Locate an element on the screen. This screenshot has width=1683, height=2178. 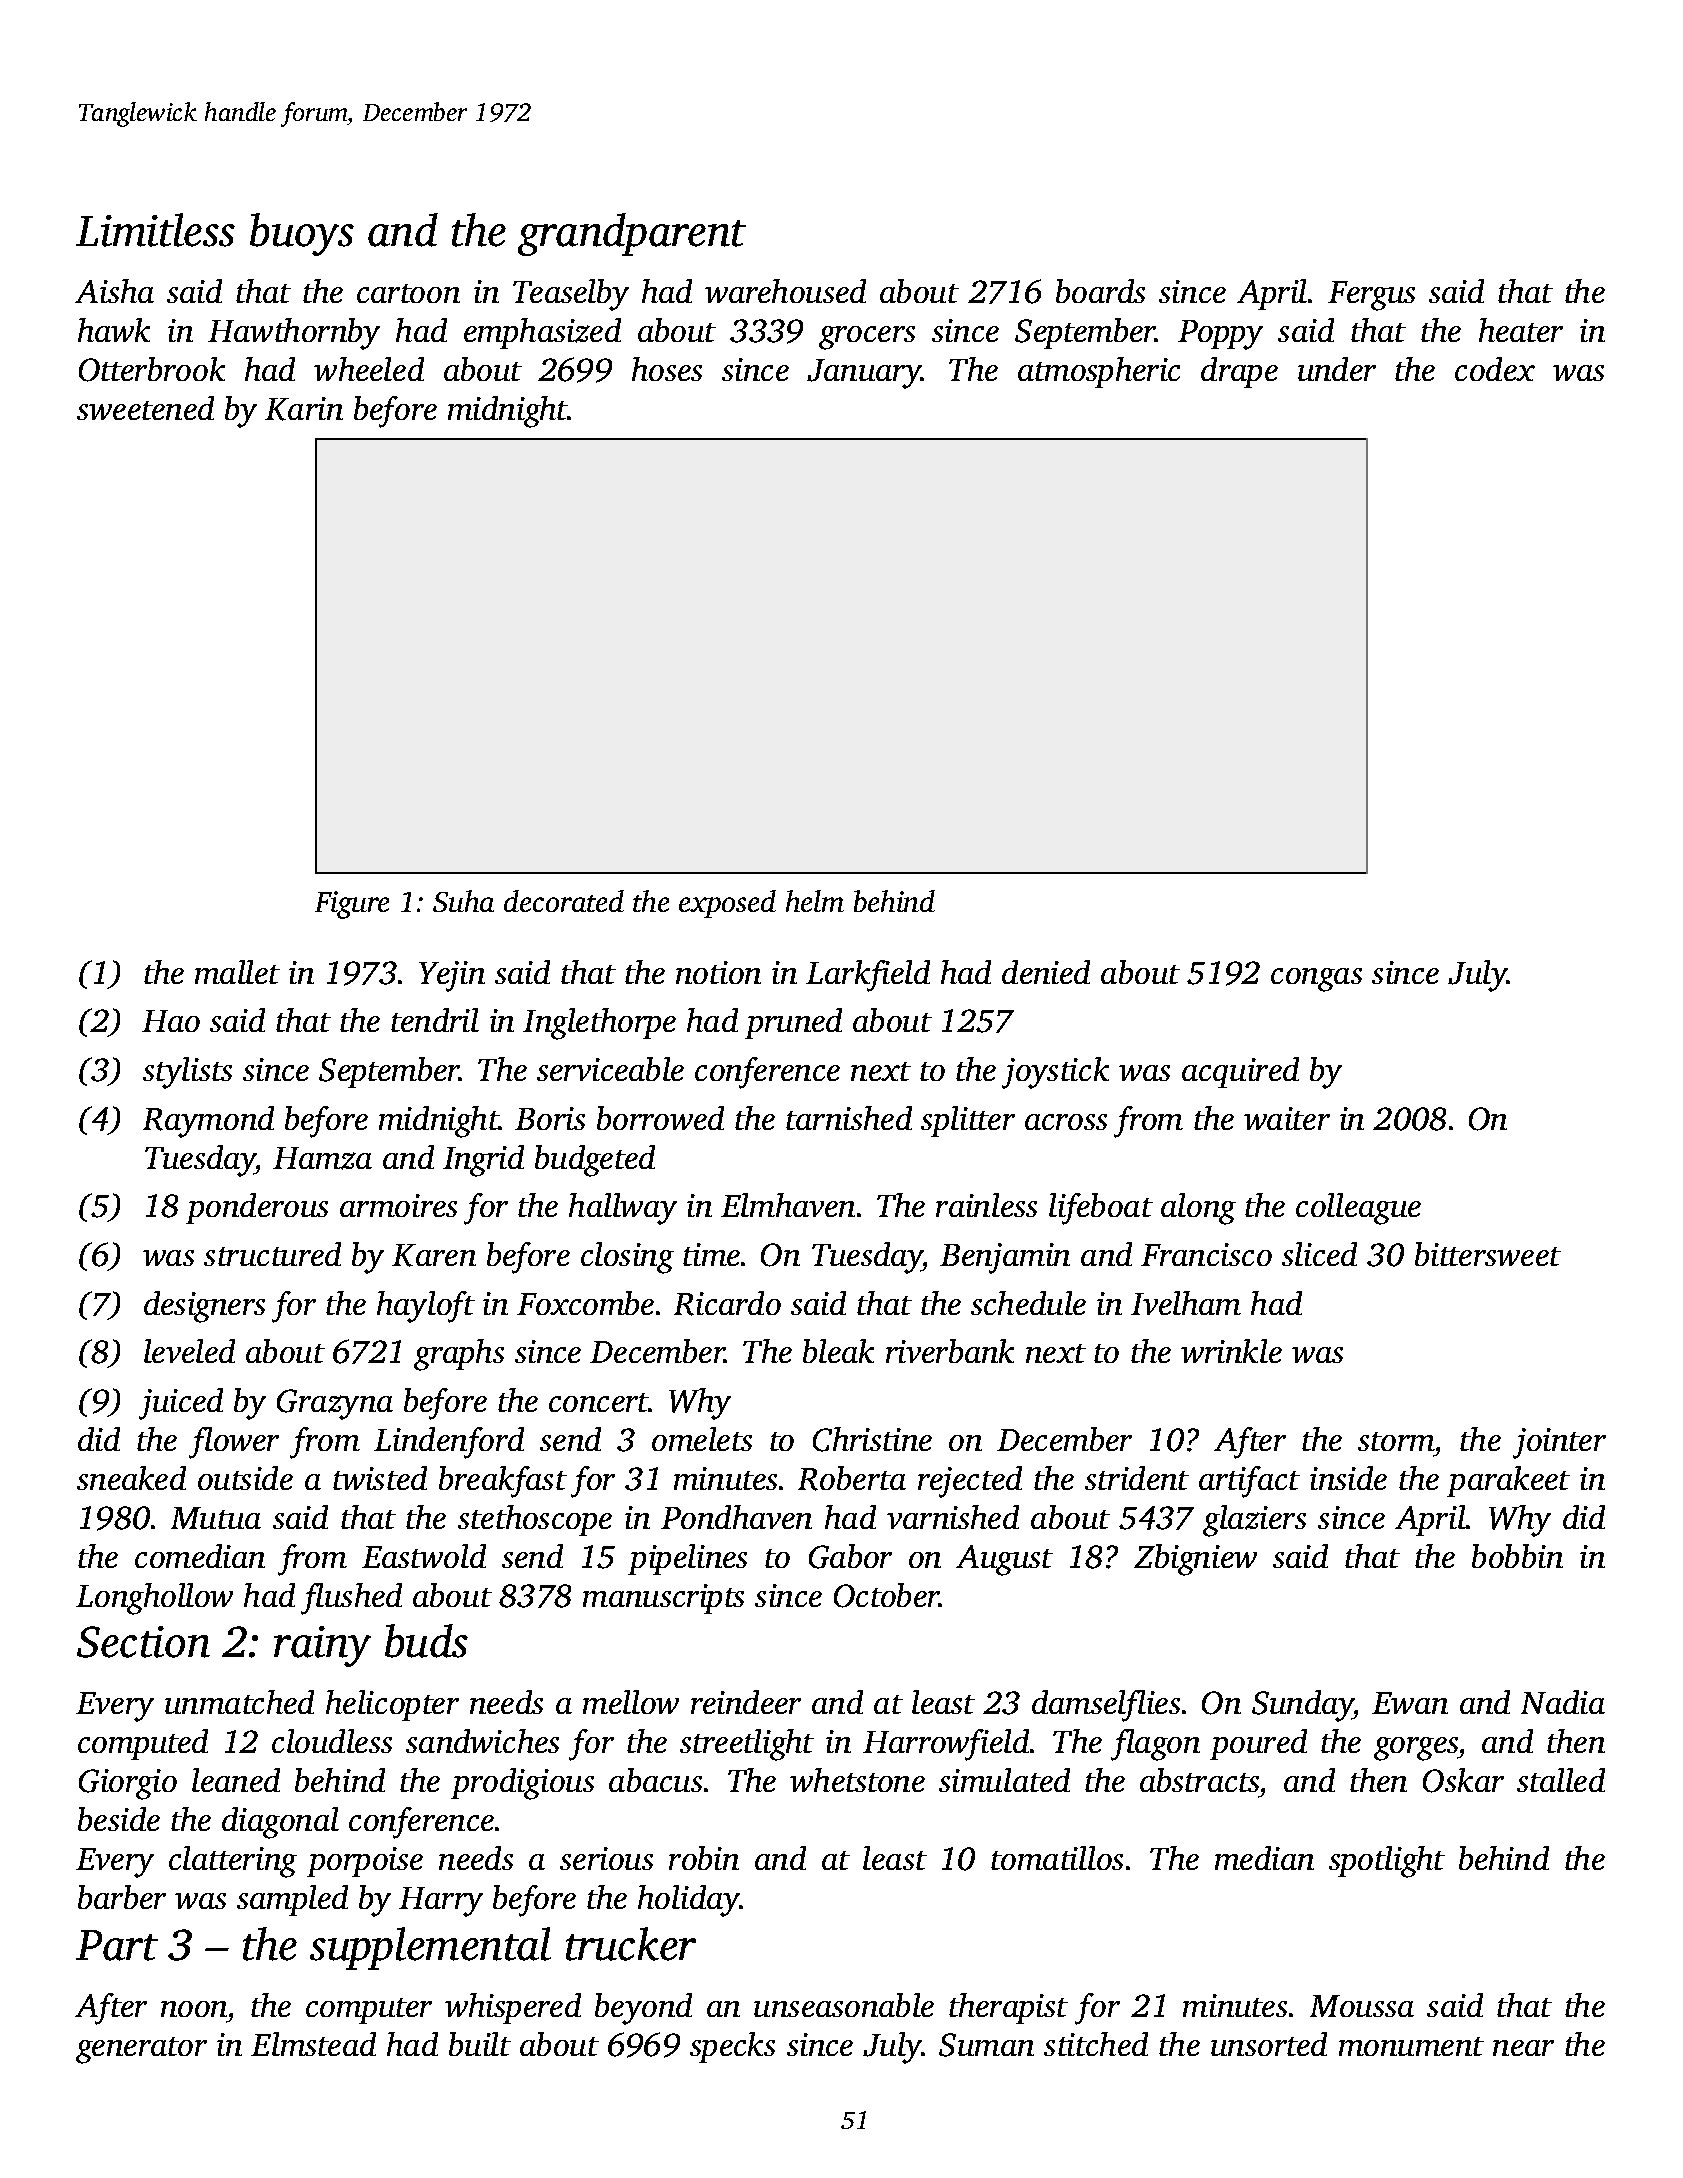
bobbin is located at coordinates (1517, 1556).
